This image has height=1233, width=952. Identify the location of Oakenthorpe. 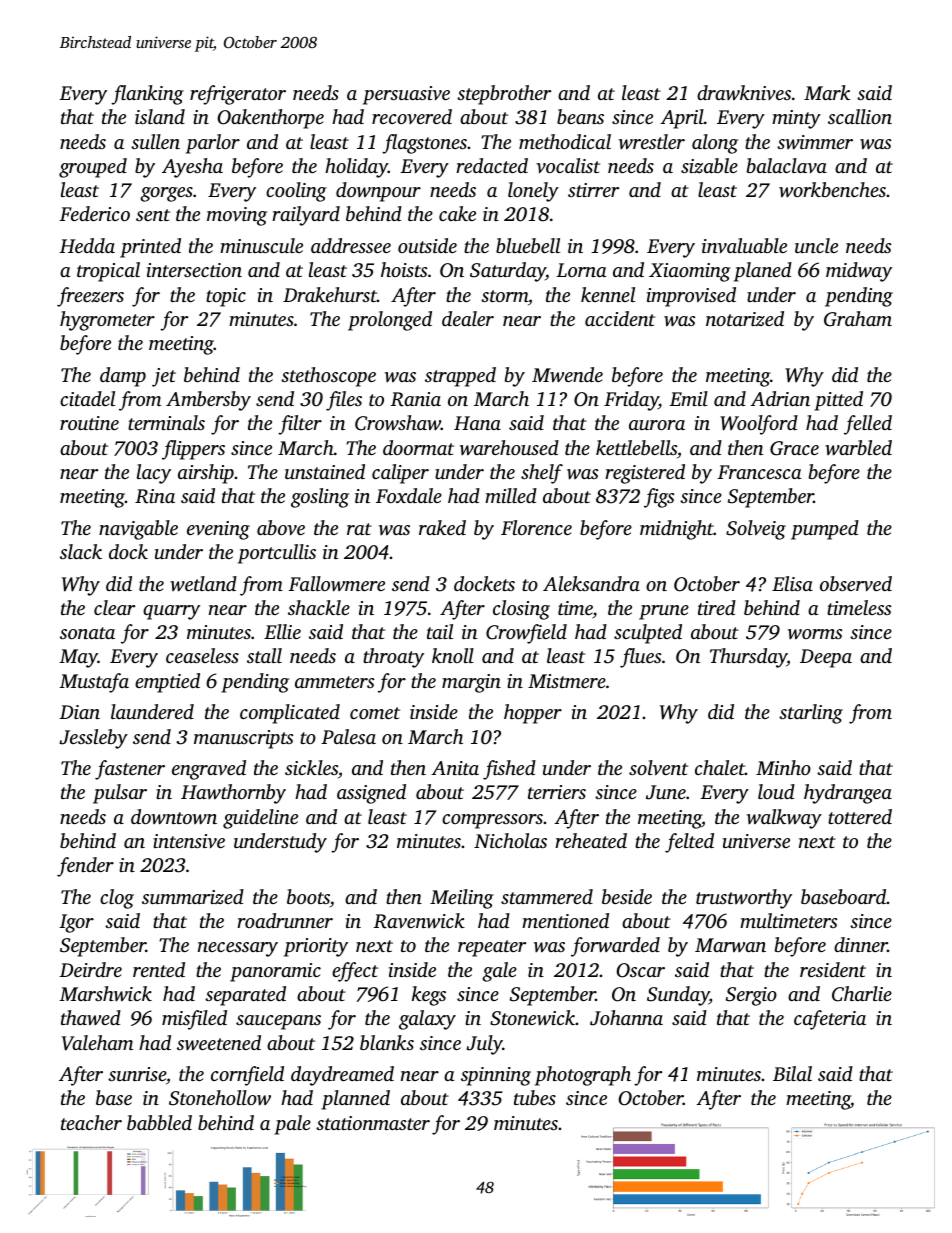
(270, 119).
